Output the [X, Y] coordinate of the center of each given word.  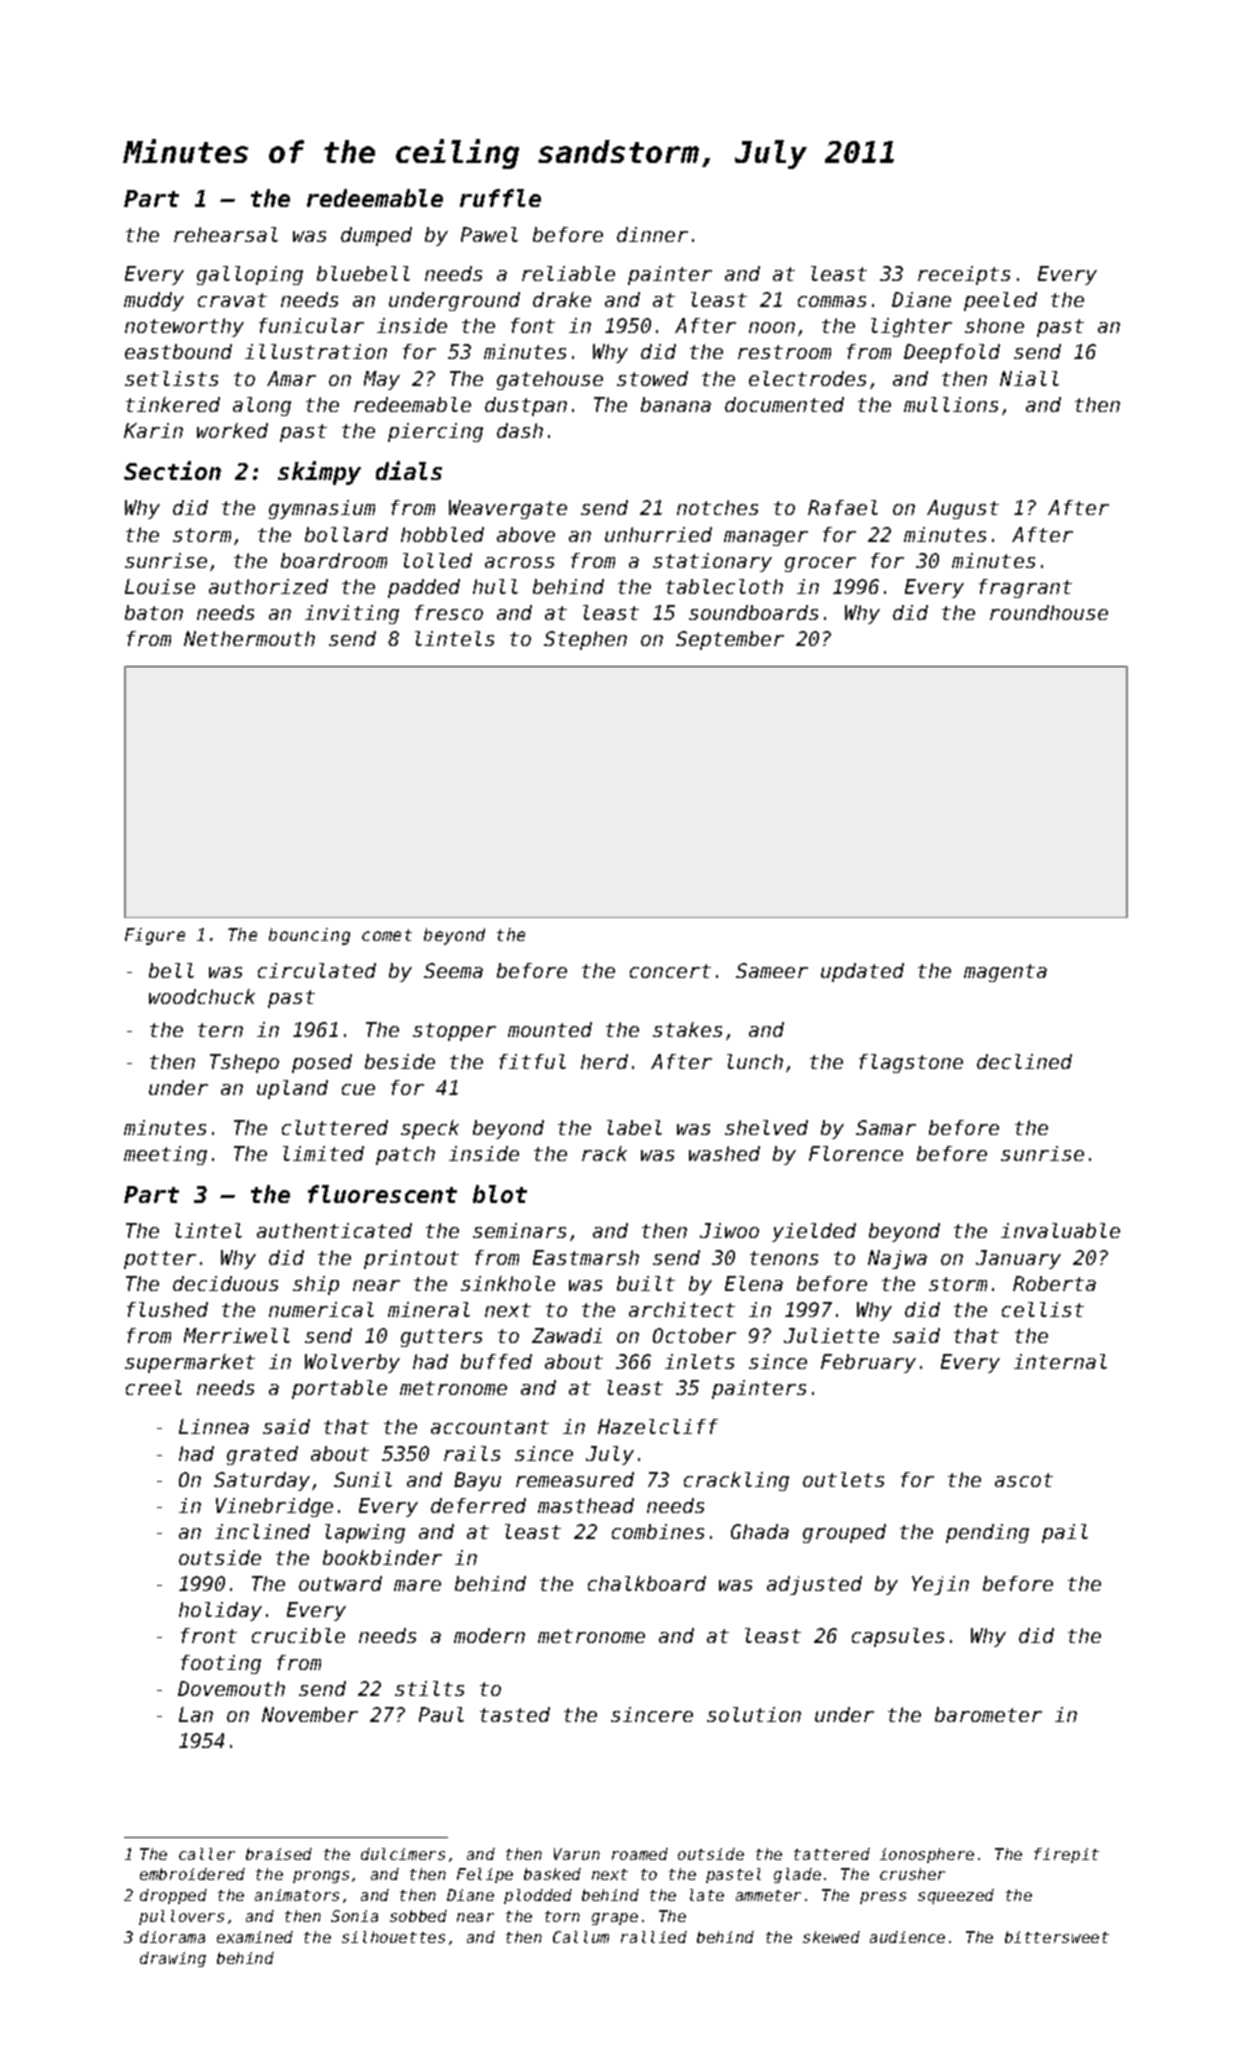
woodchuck [202, 996]
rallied [654, 1937]
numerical [321, 1309]
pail [1065, 1533]
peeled [1000, 301]
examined [255, 1937]
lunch [755, 1061]
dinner [652, 234]
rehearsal [226, 234]
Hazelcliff [658, 1426]
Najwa [897, 1259]
